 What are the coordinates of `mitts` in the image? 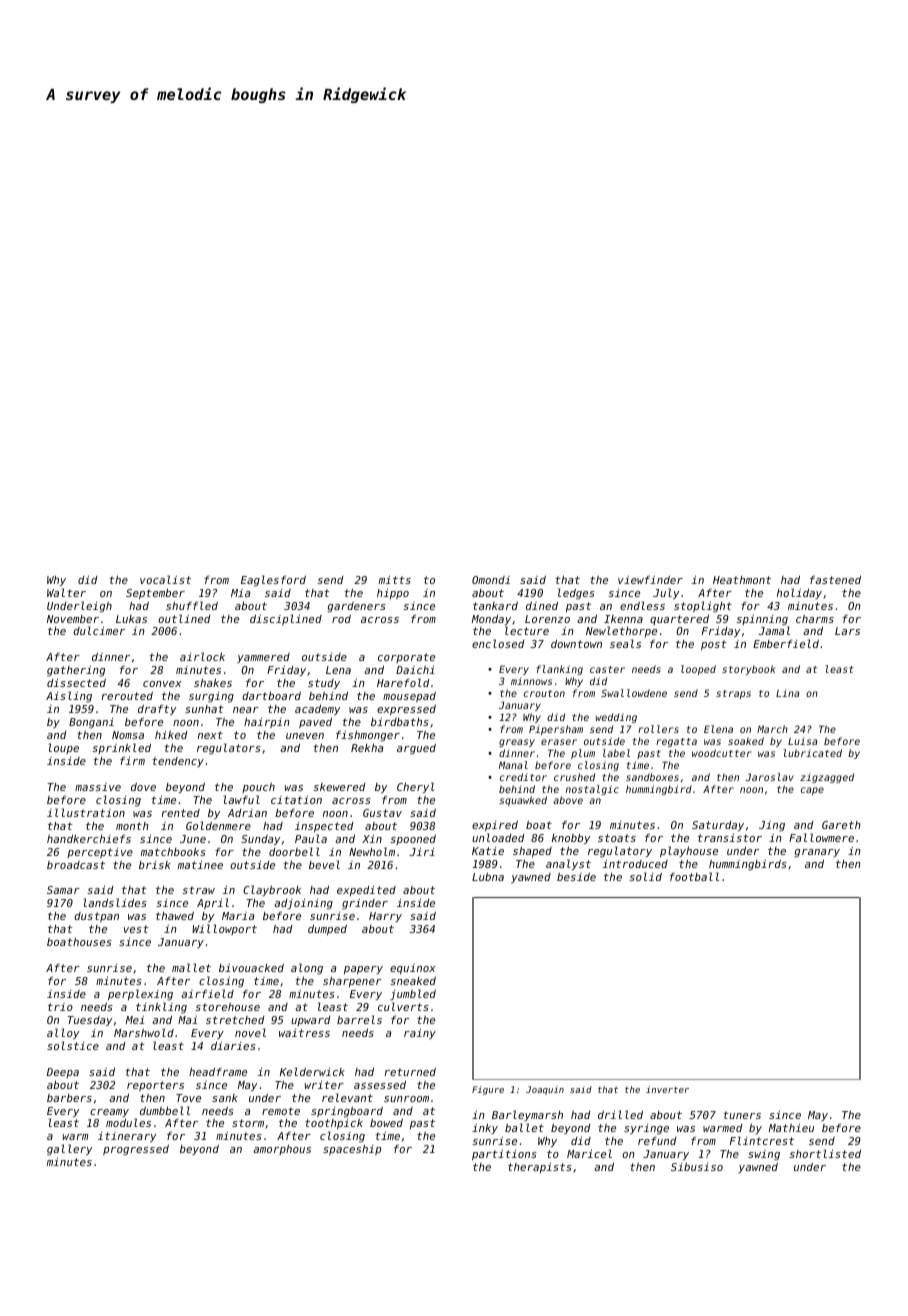 It's located at (395, 580).
